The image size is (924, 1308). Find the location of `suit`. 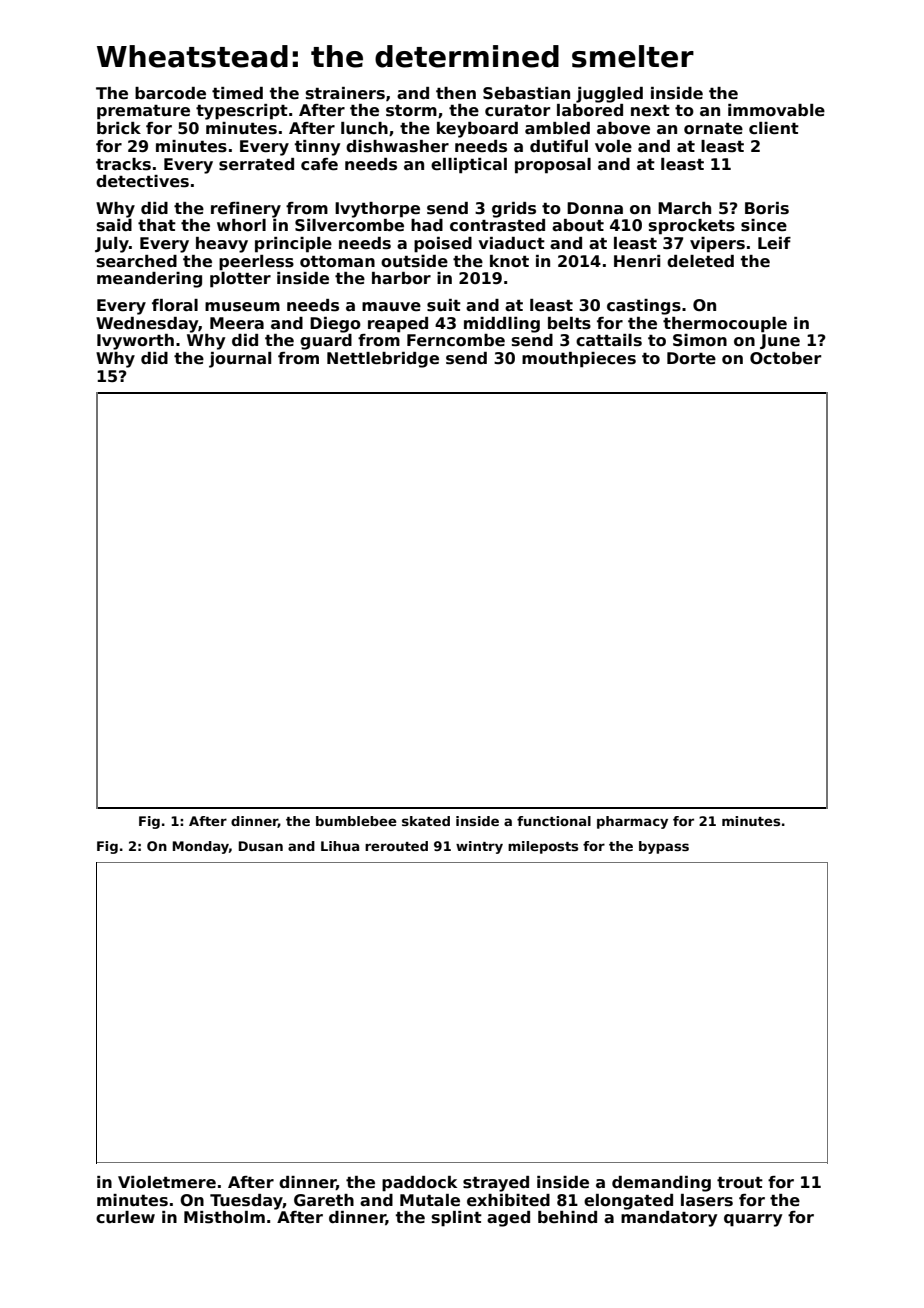

suit is located at coordinates (444, 305).
